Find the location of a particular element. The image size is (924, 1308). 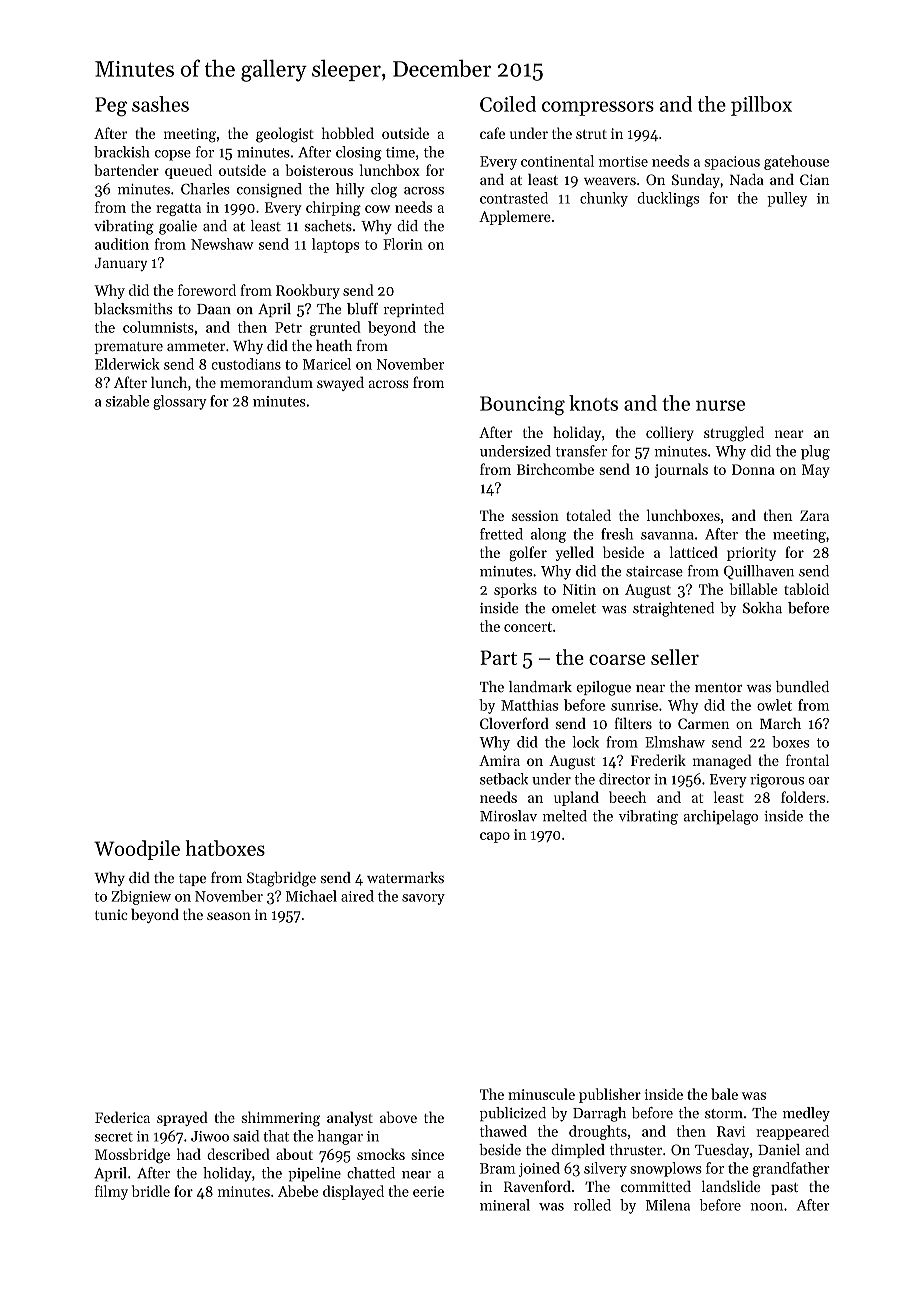

glossary is located at coordinates (180, 402).
